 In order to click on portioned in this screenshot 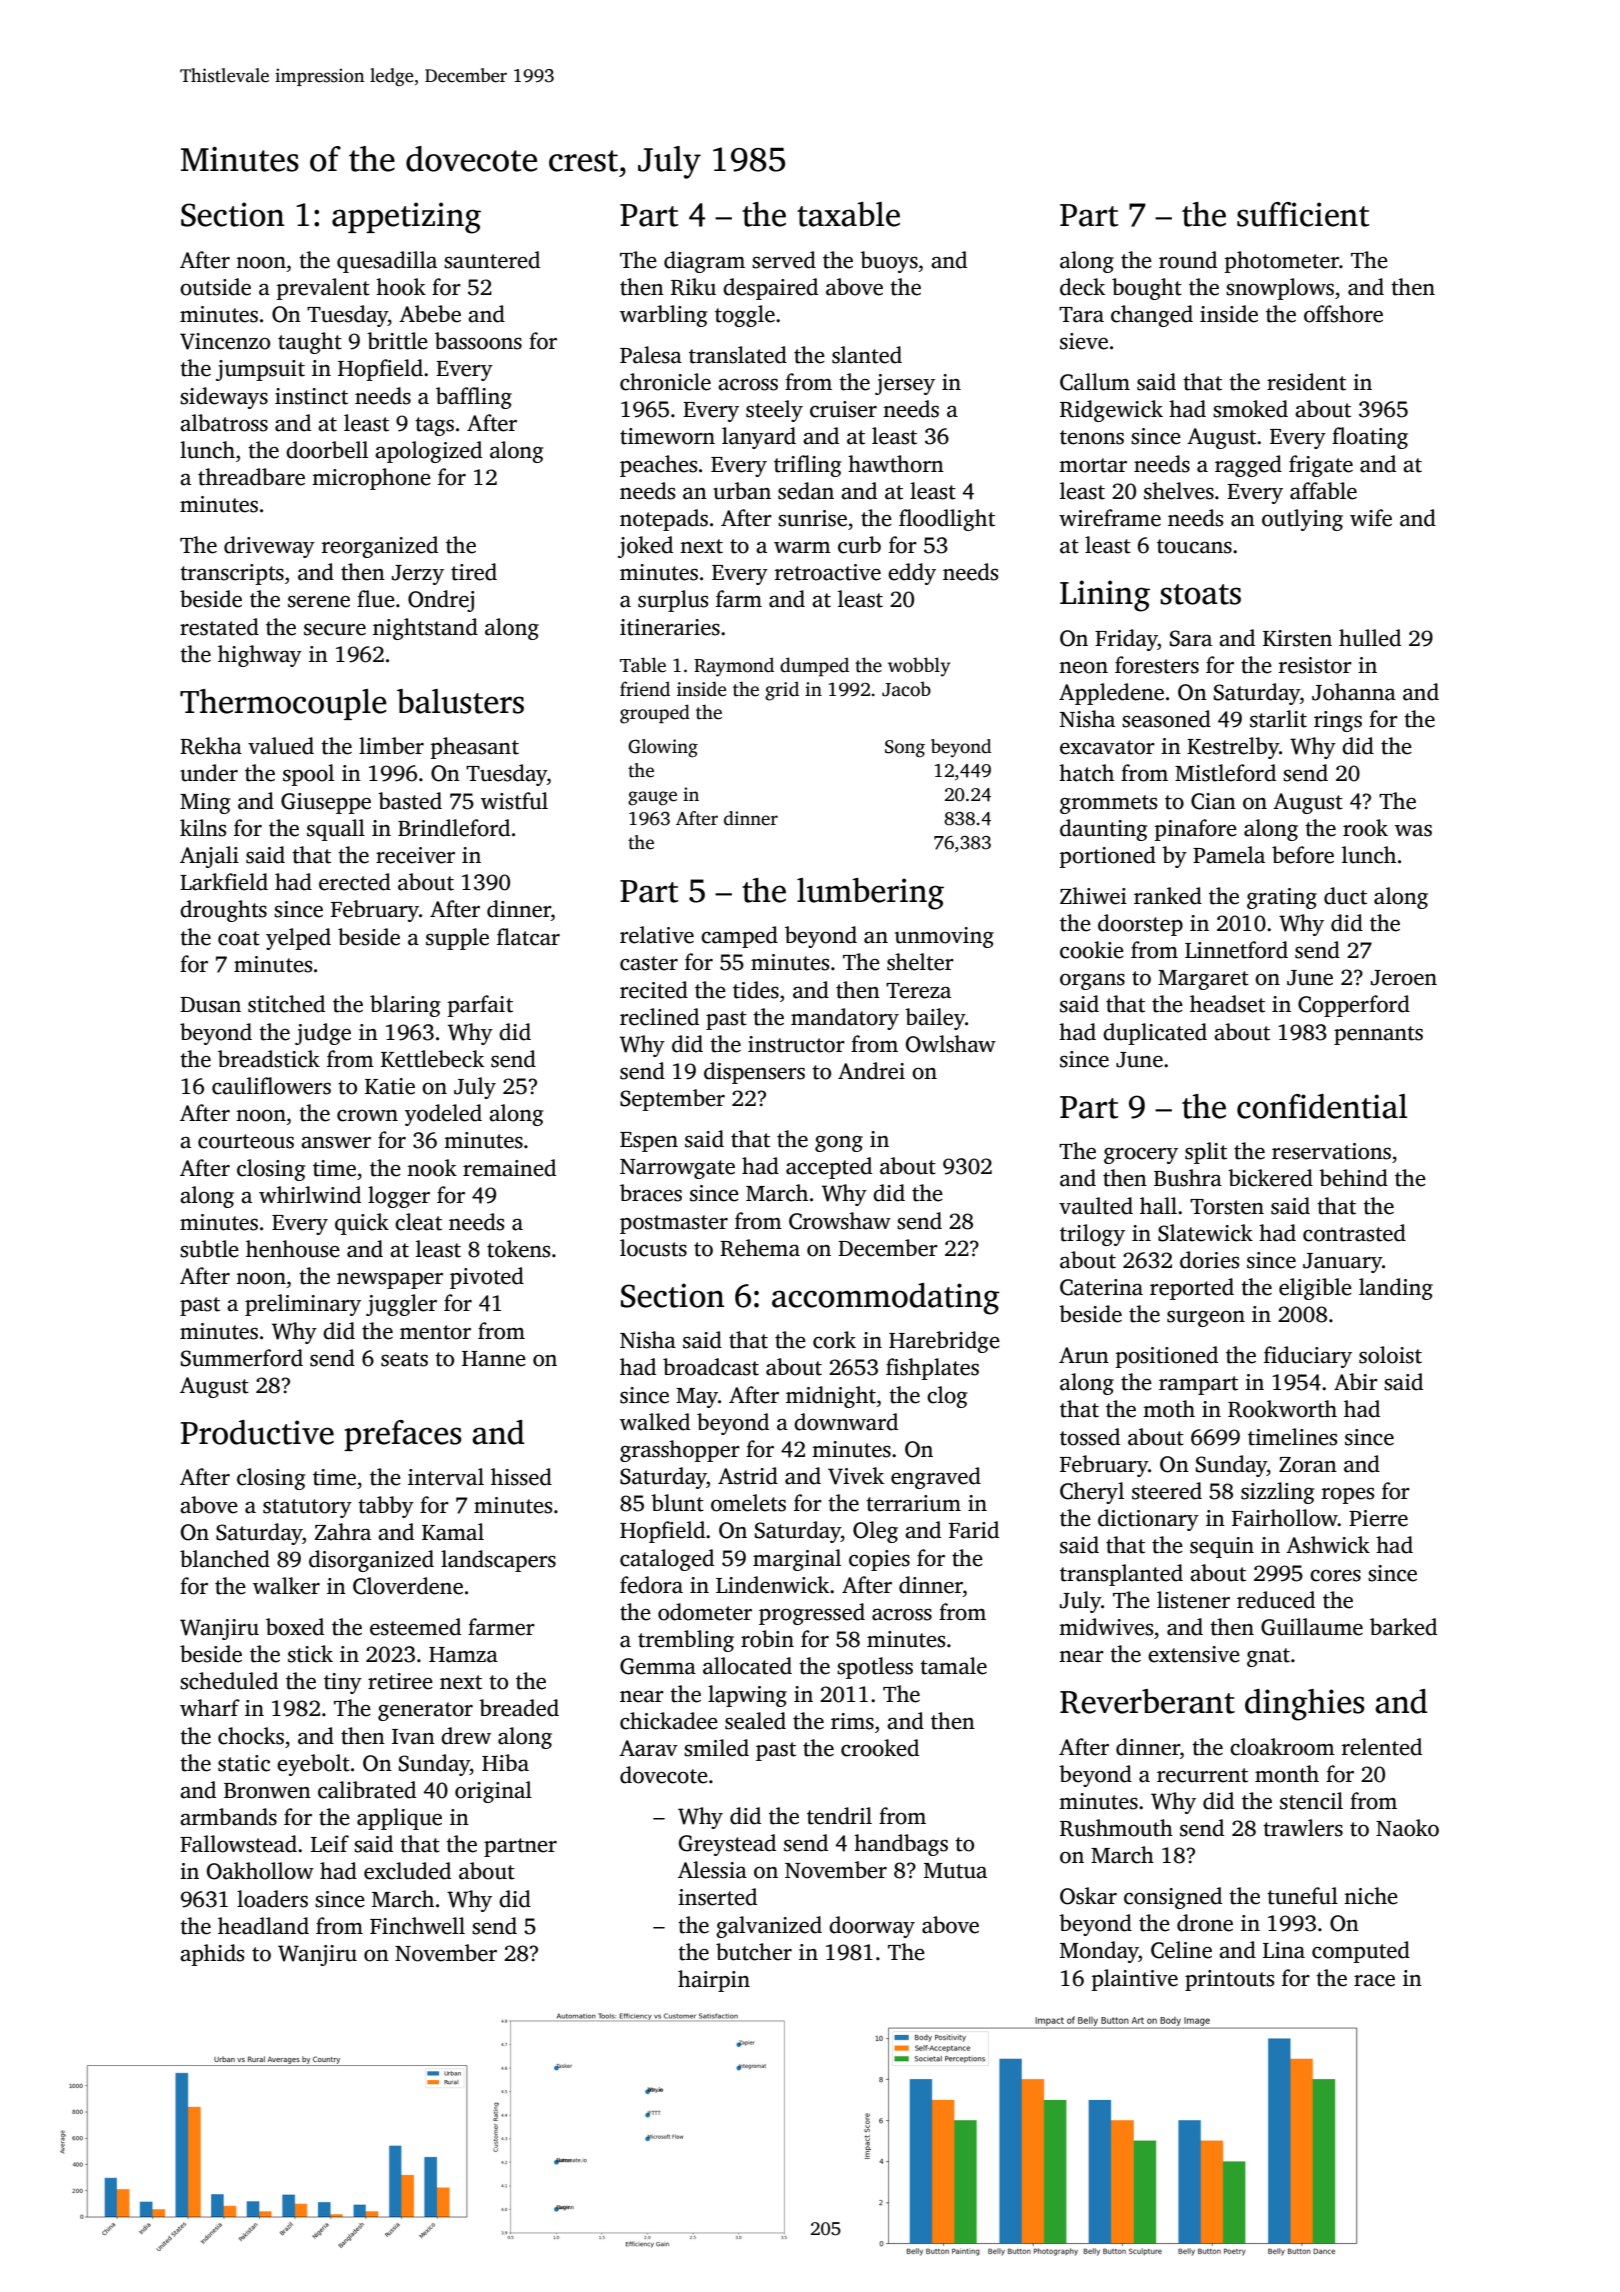, I will do `click(1107, 857)`.
